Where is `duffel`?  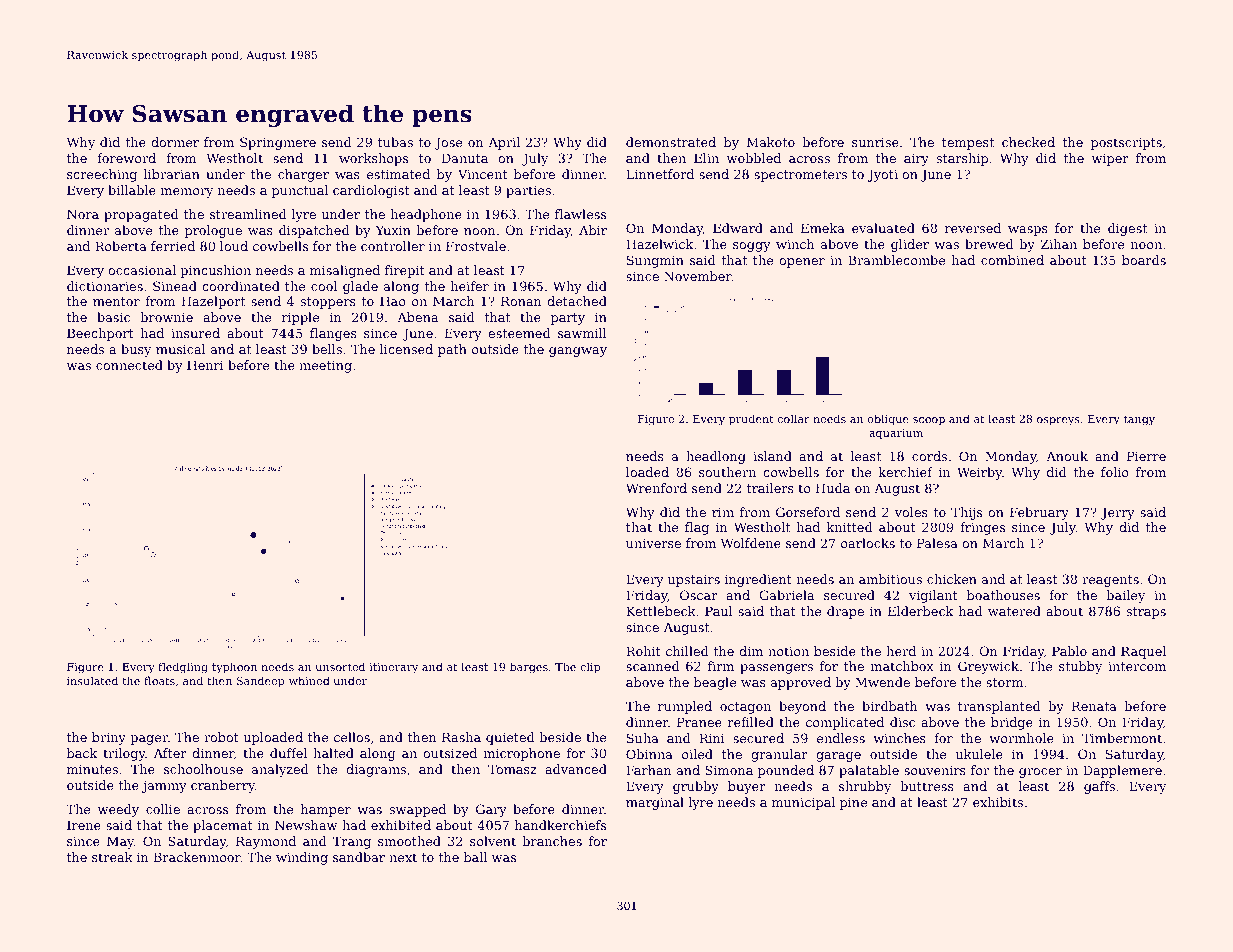
duffel is located at coordinates (288, 753).
